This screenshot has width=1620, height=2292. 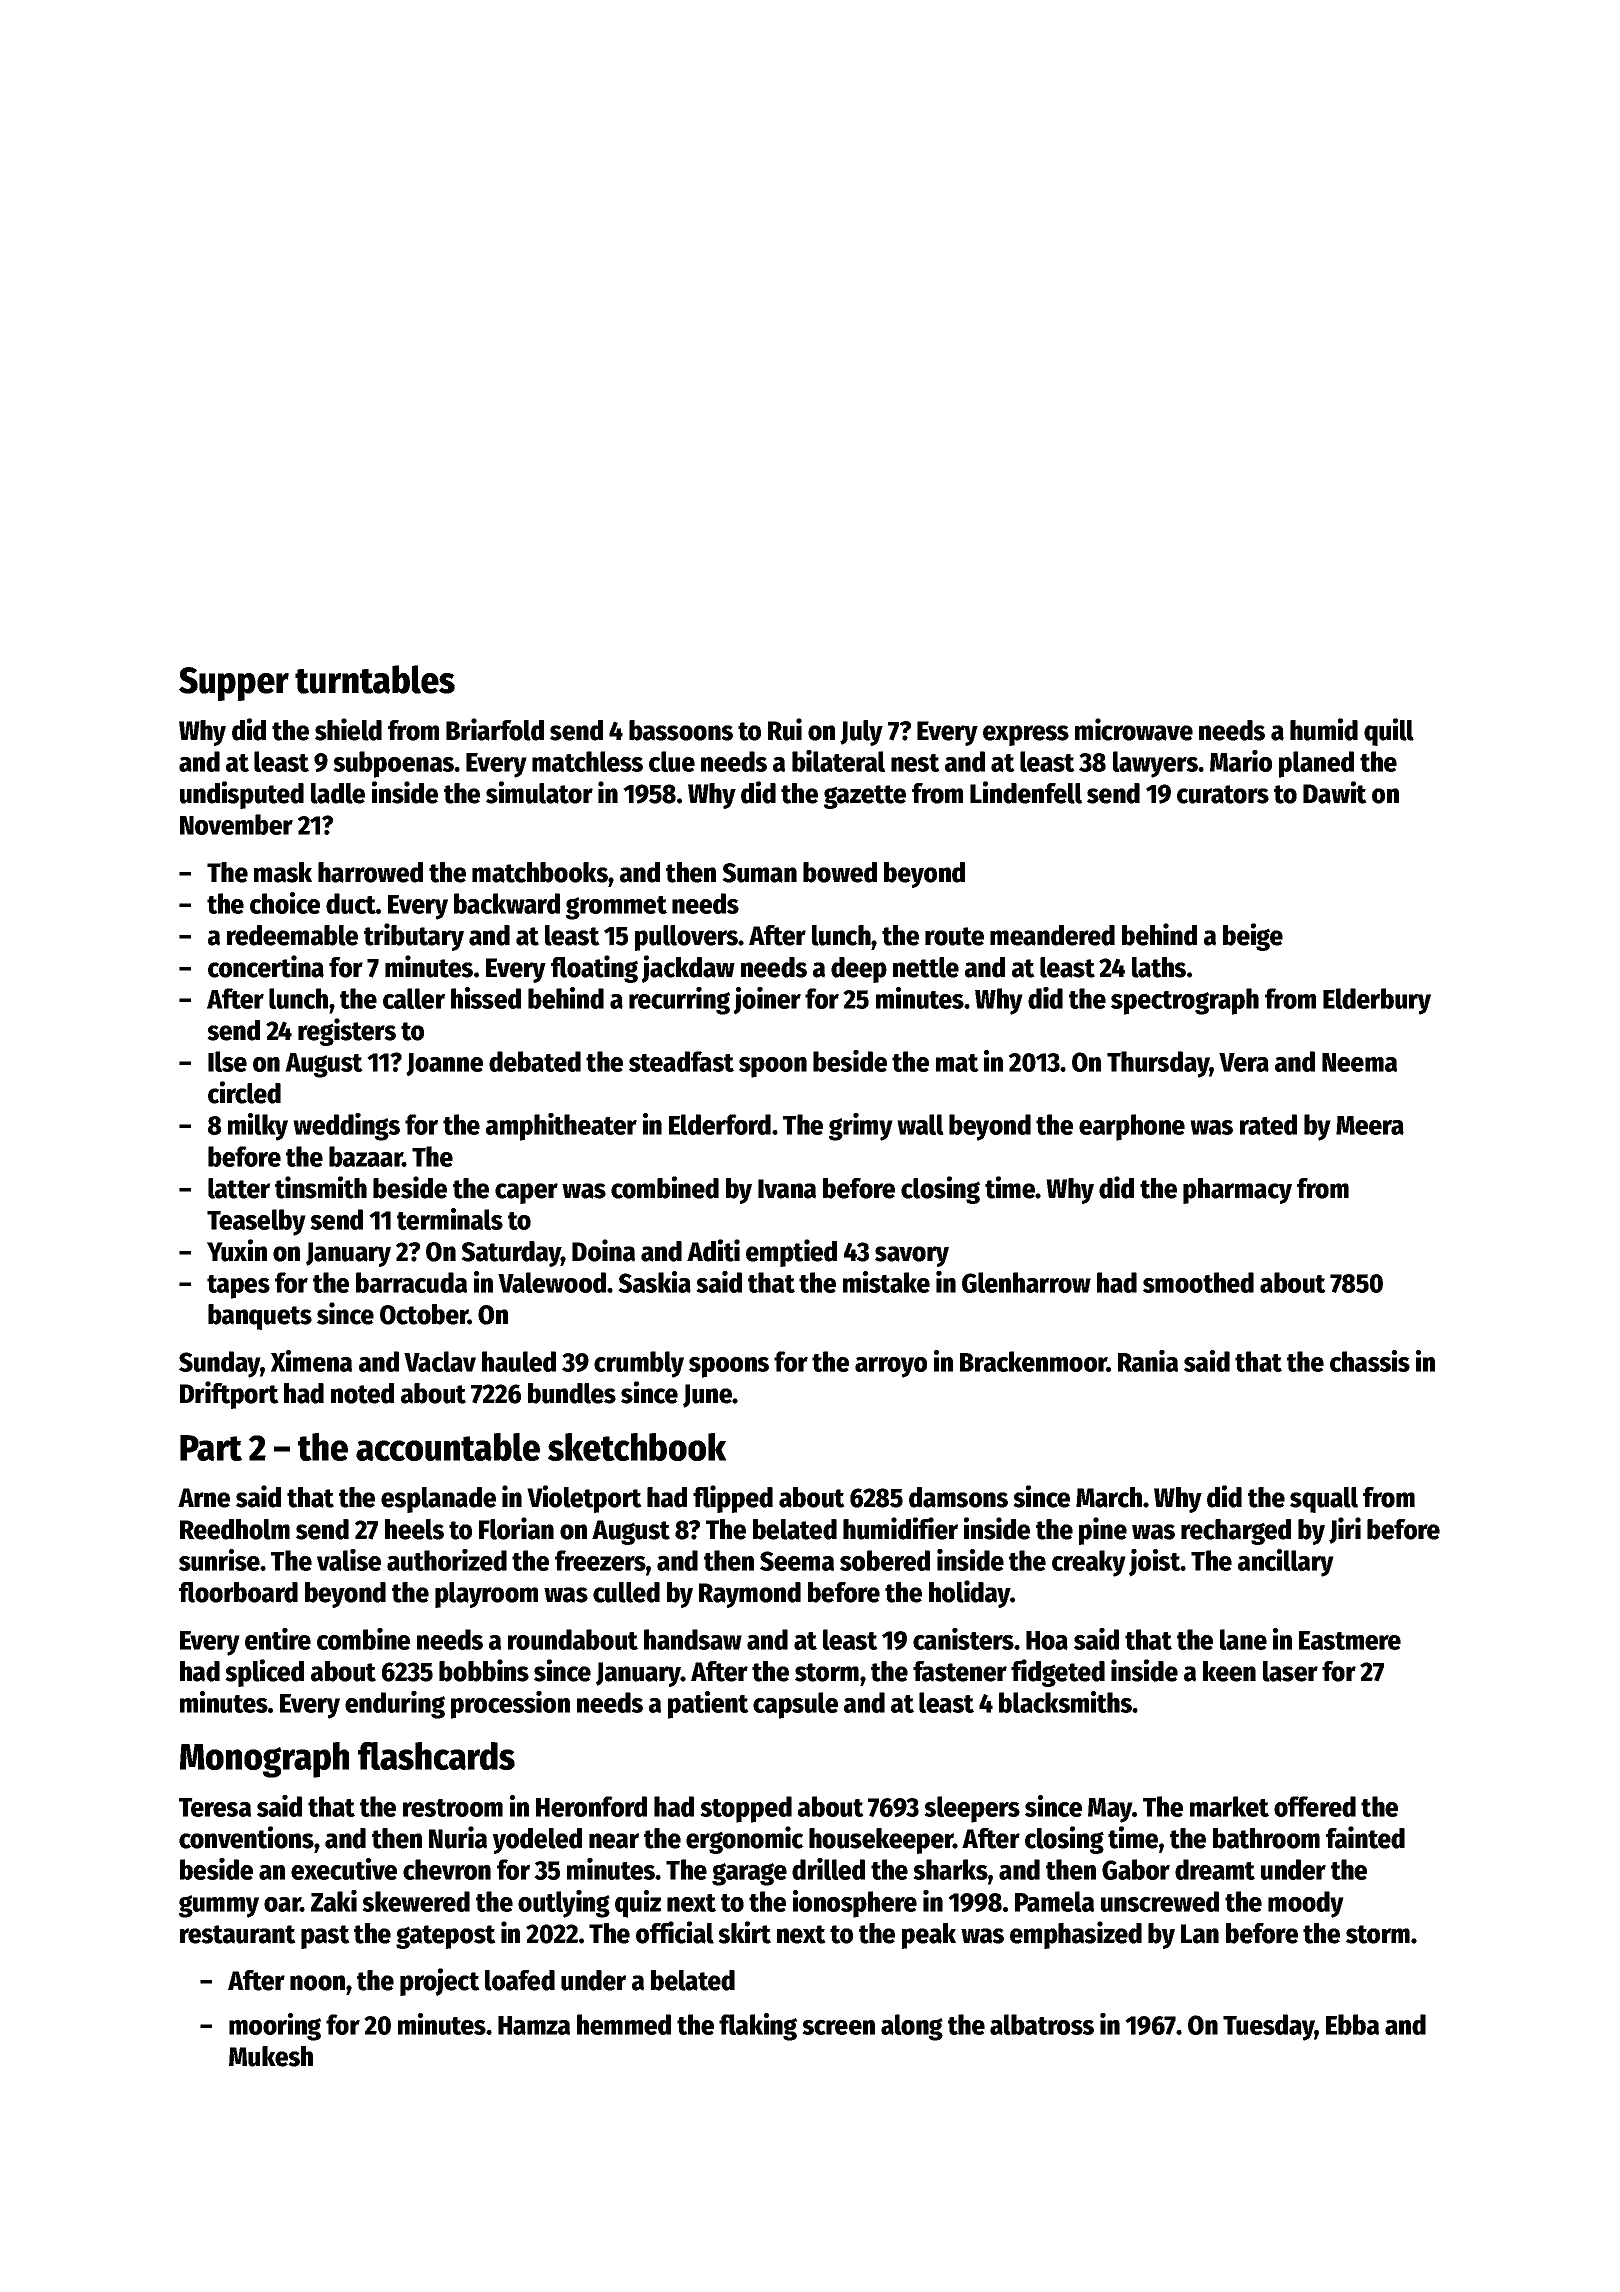 What do you see at coordinates (797, 1561) in the screenshot?
I see `Seema` at bounding box center [797, 1561].
